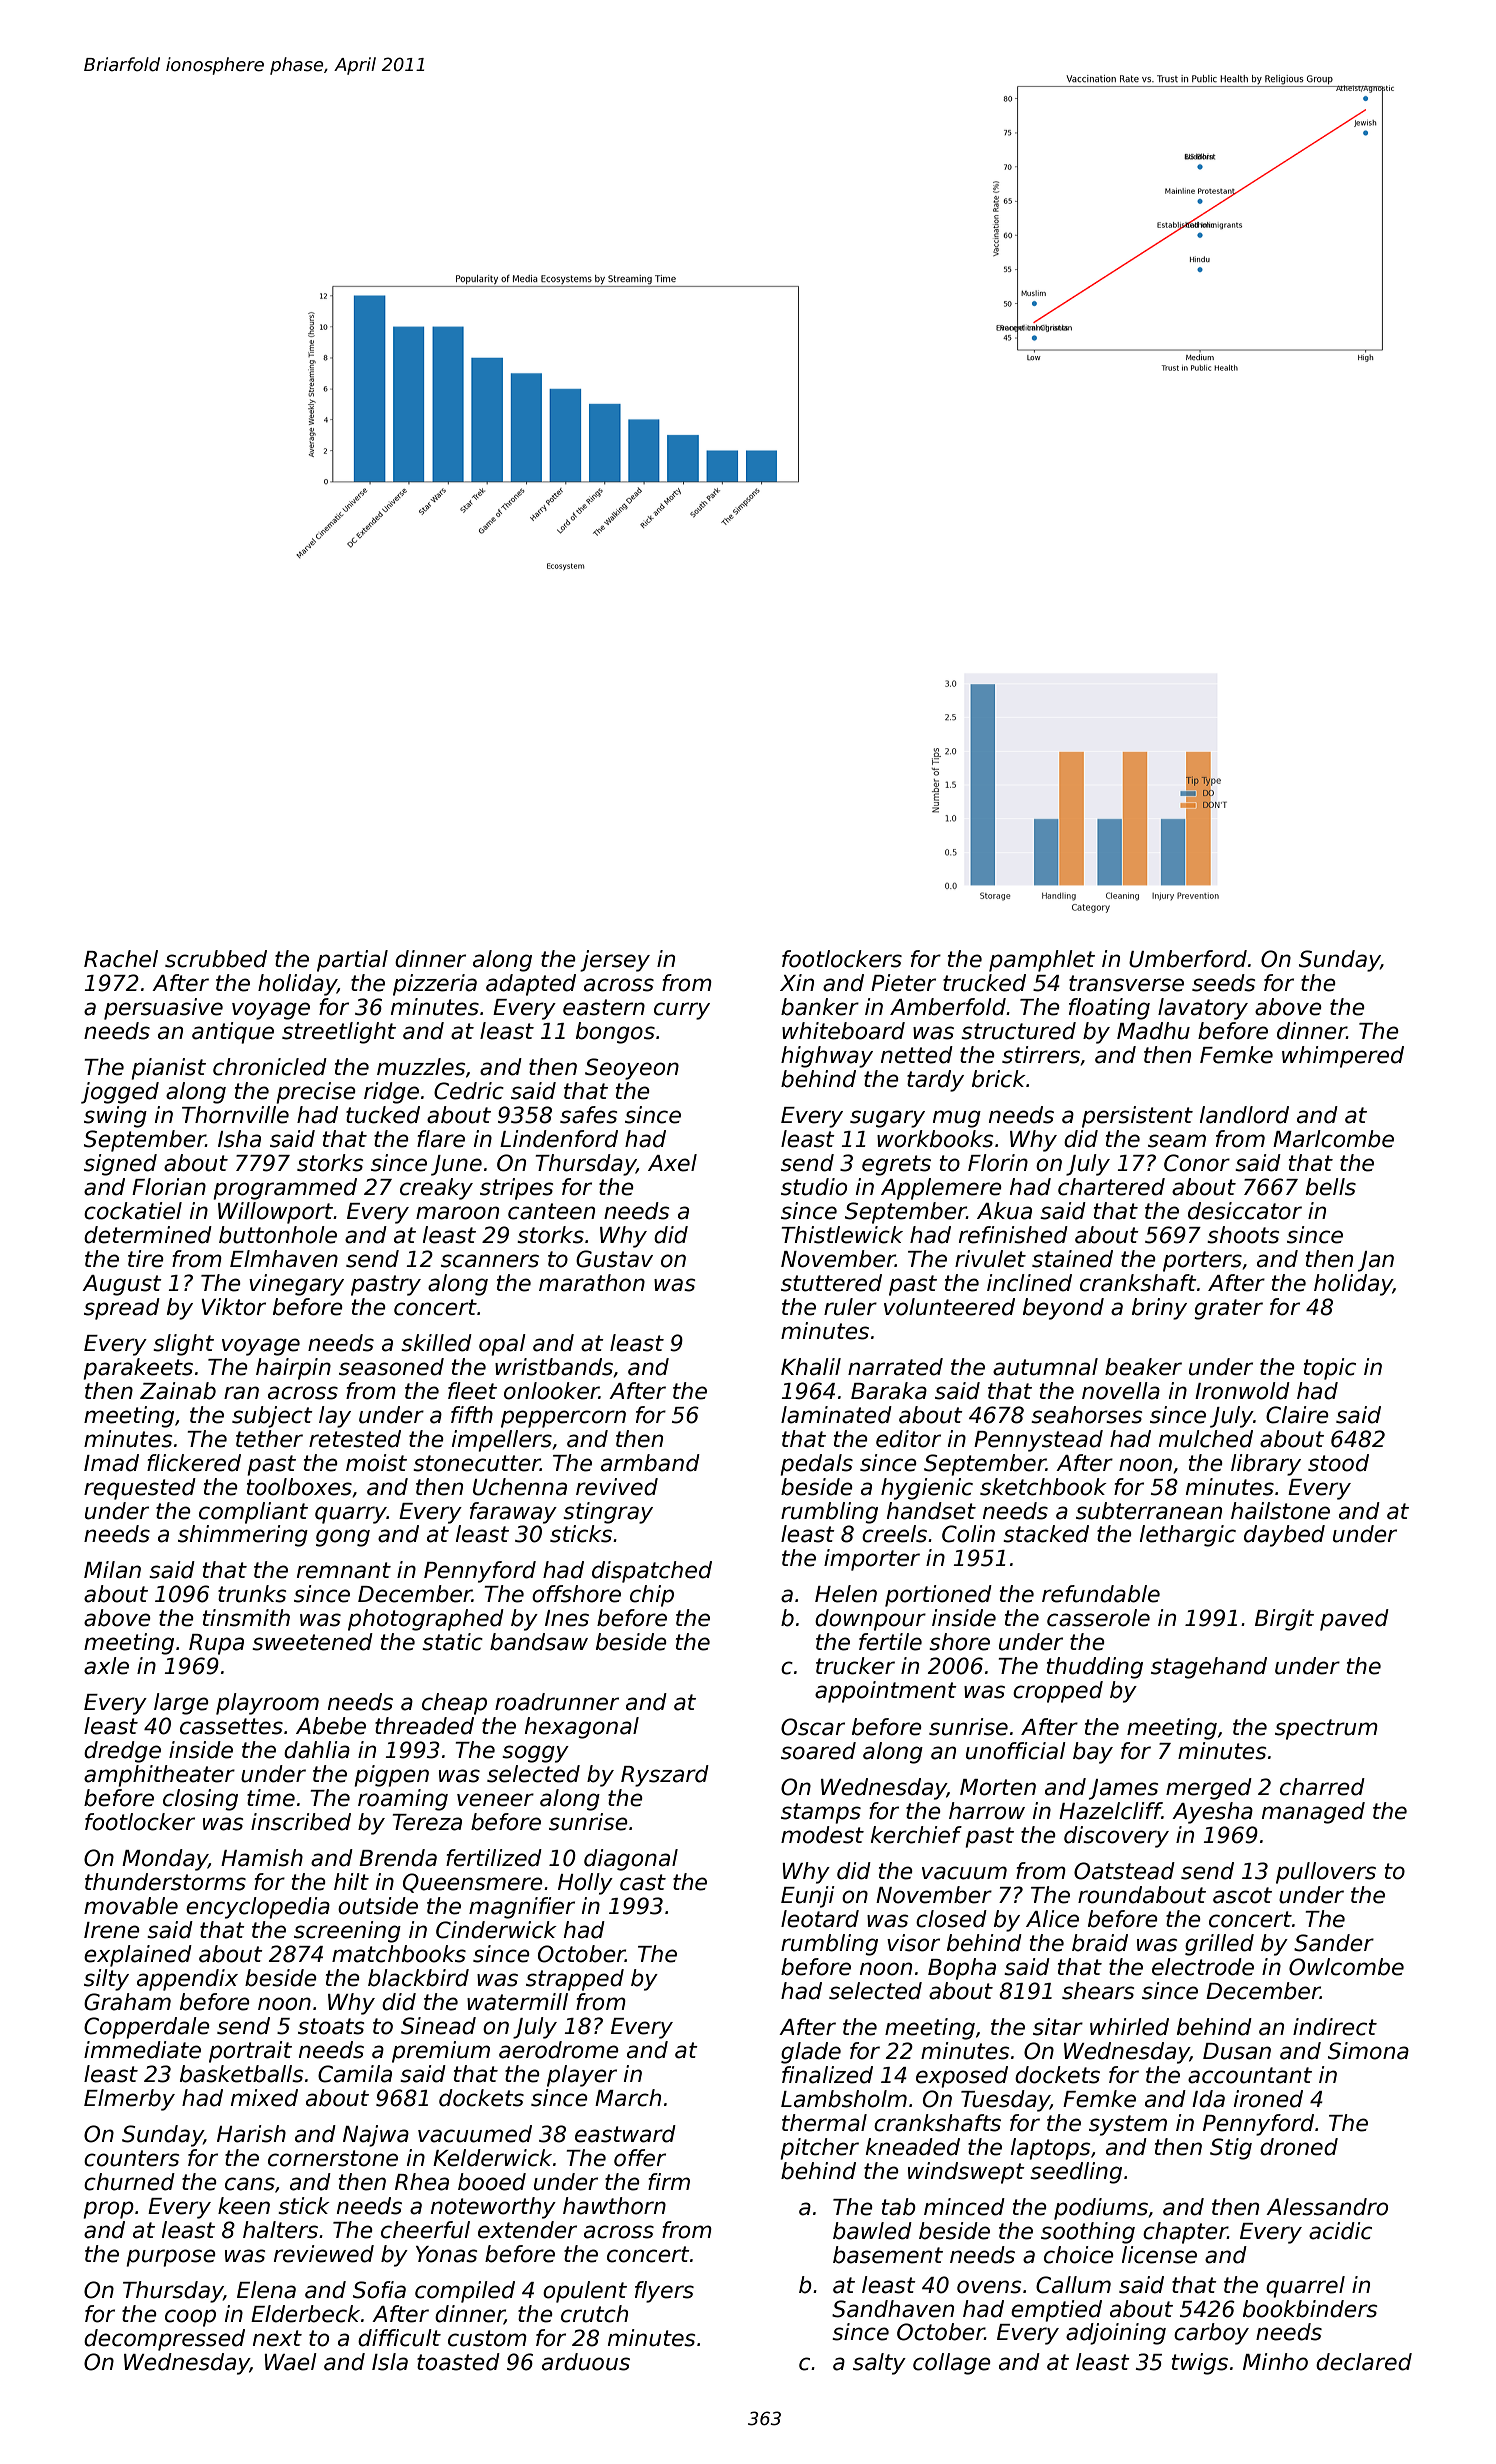 The height and width of the document is (2464, 1496). What do you see at coordinates (1266, 1465) in the document?
I see `library` at bounding box center [1266, 1465].
